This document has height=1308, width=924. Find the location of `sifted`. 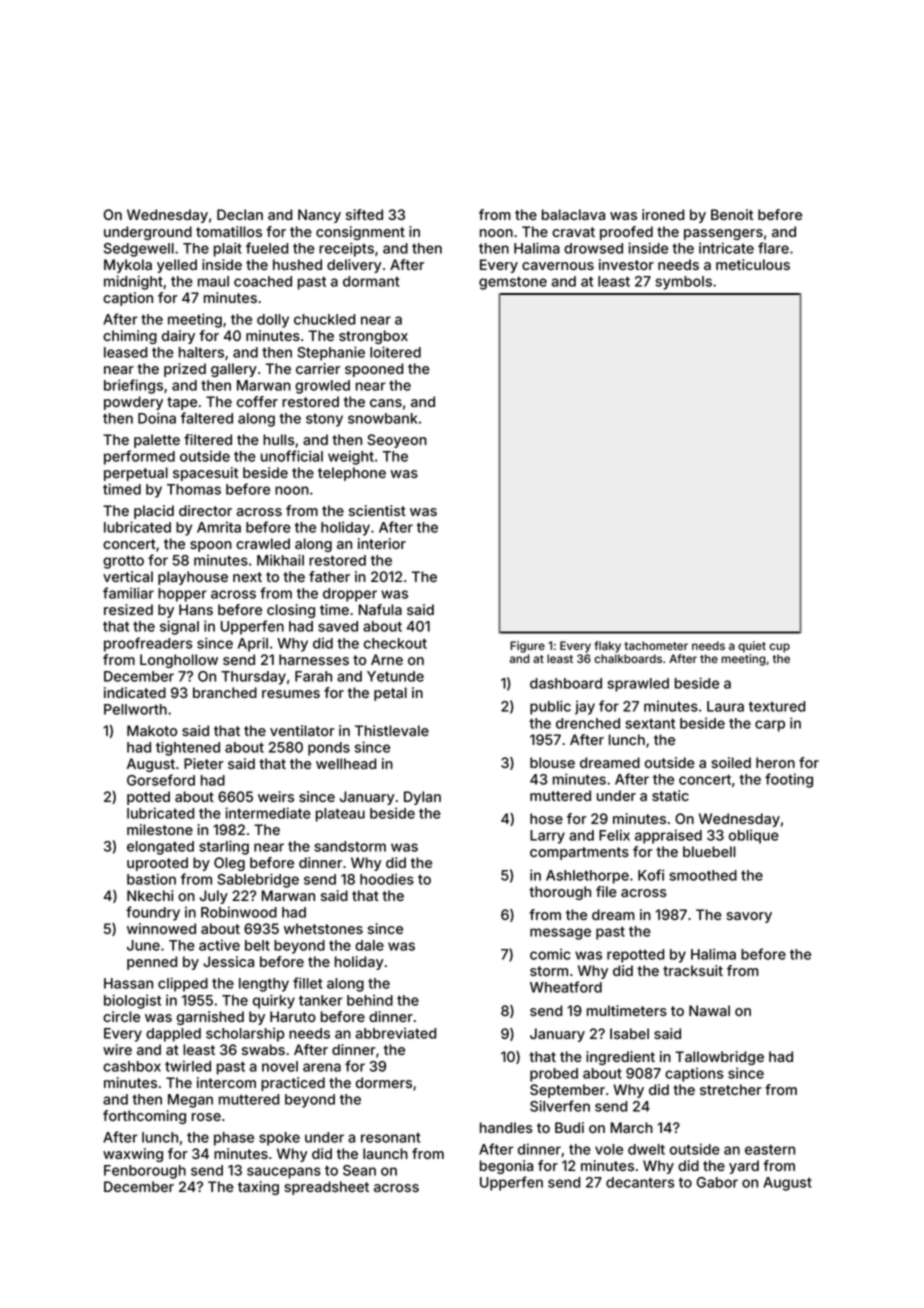

sifted is located at coordinates (364, 214).
